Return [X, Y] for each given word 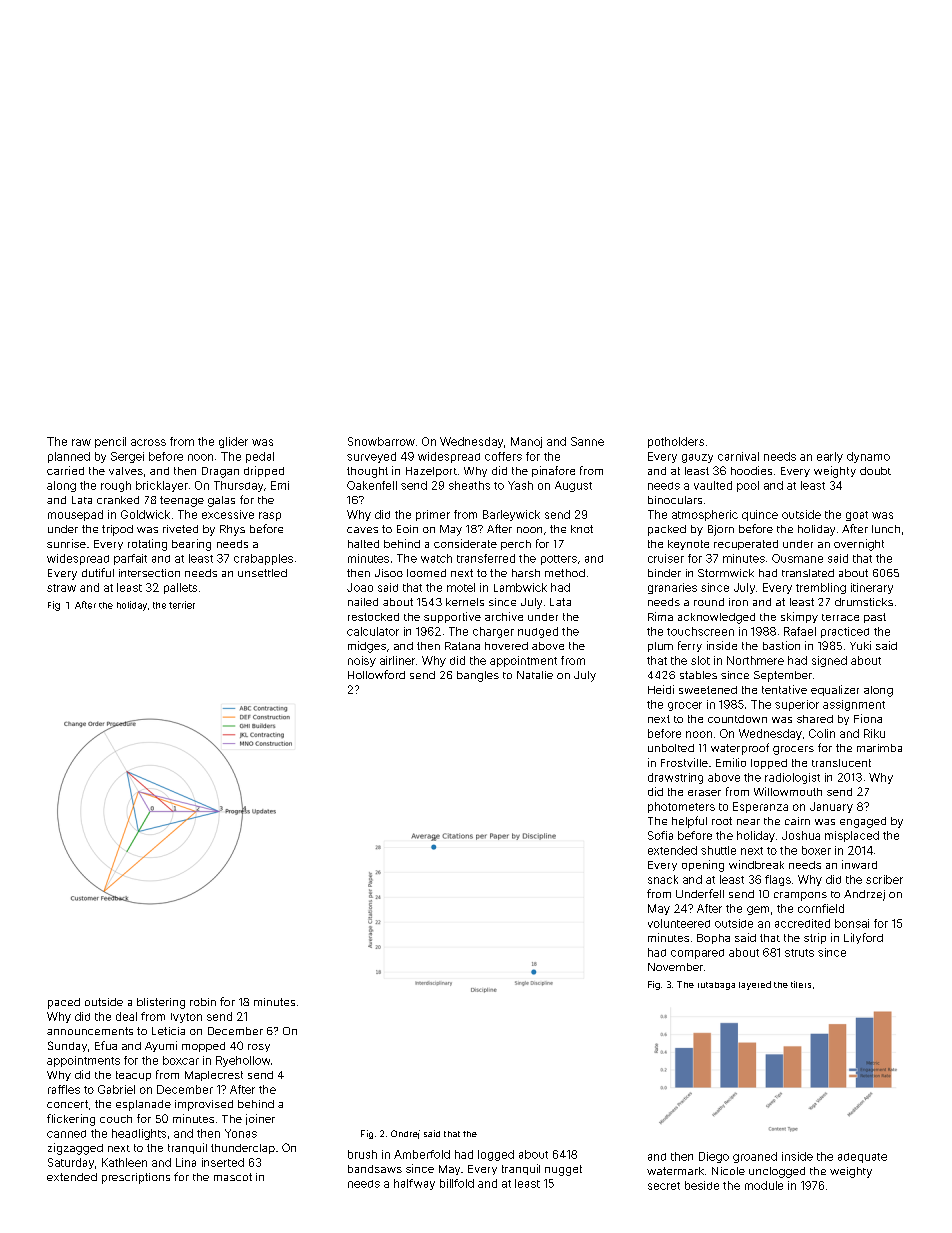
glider [233, 442]
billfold [457, 1183]
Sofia [660, 835]
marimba [879, 748]
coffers [503, 456]
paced [64, 1003]
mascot [233, 1177]
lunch [886, 529]
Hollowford [376, 674]
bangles [478, 676]
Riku [874, 733]
